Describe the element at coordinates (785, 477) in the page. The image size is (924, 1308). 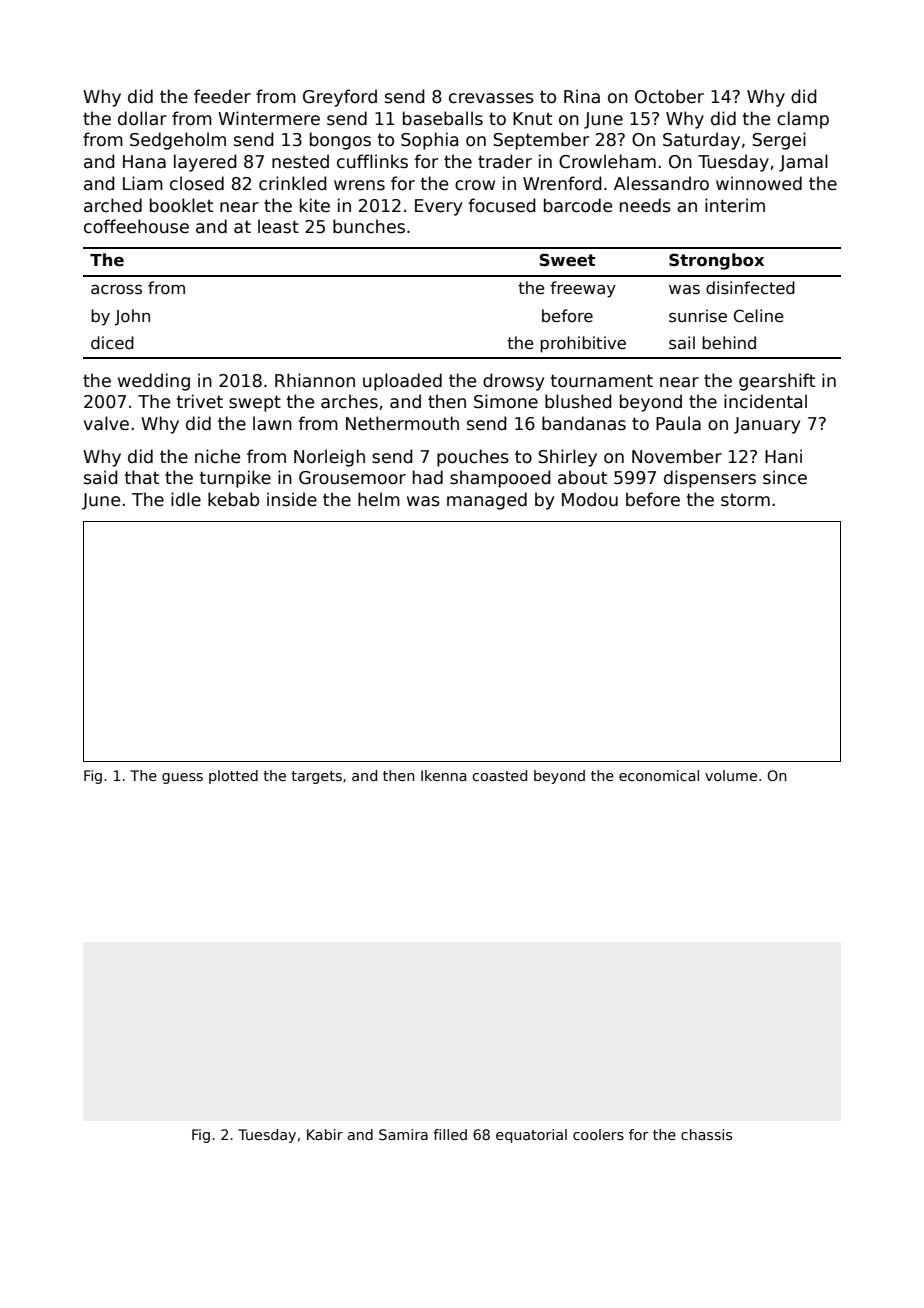
I see `since` at that location.
